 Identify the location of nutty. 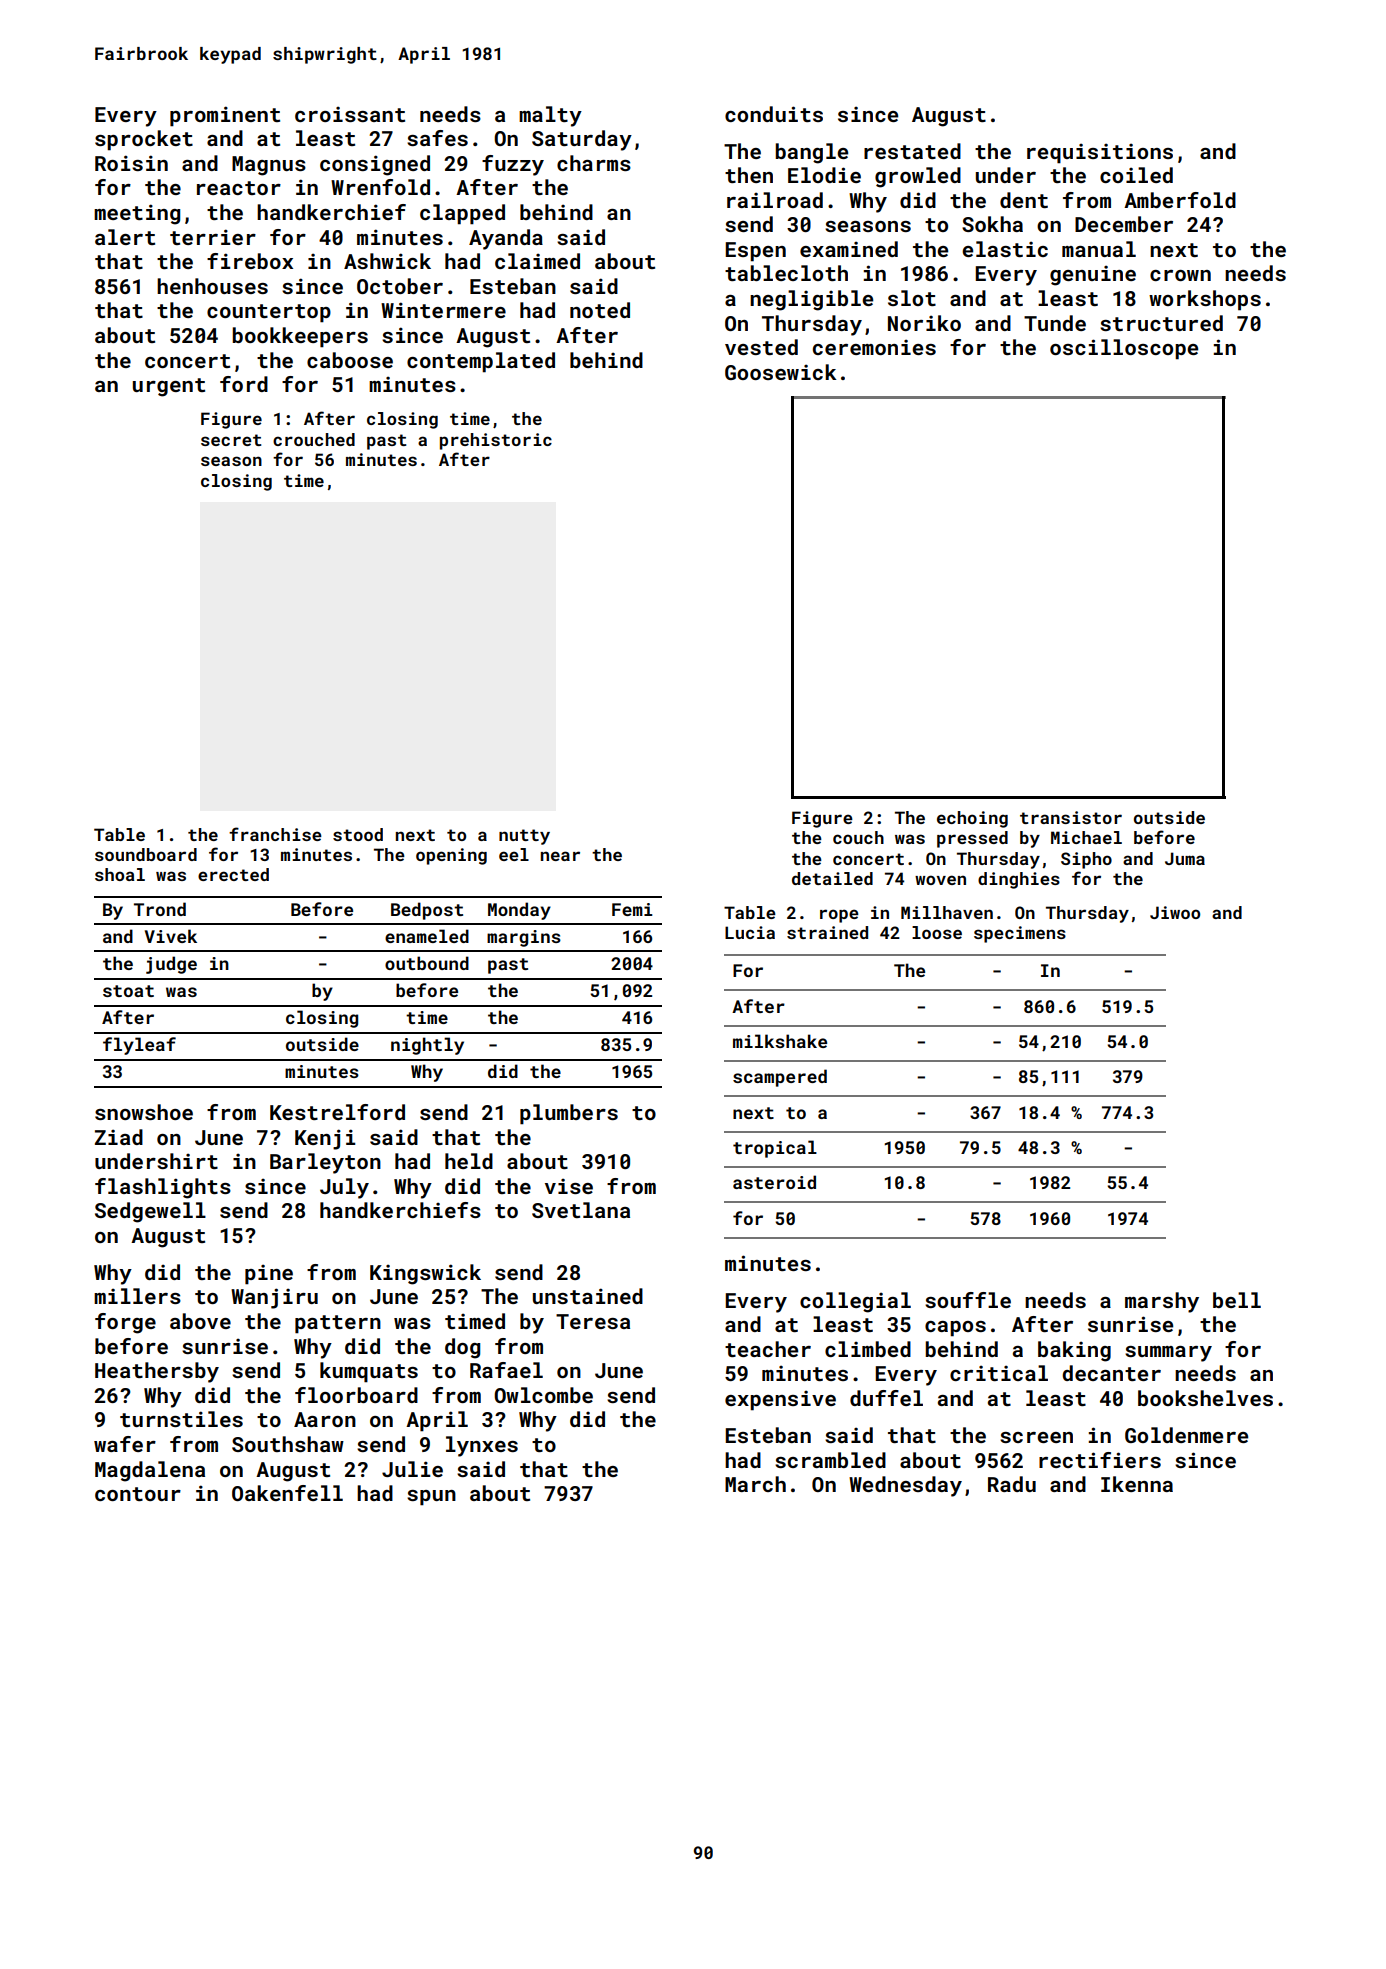
(524, 837).
